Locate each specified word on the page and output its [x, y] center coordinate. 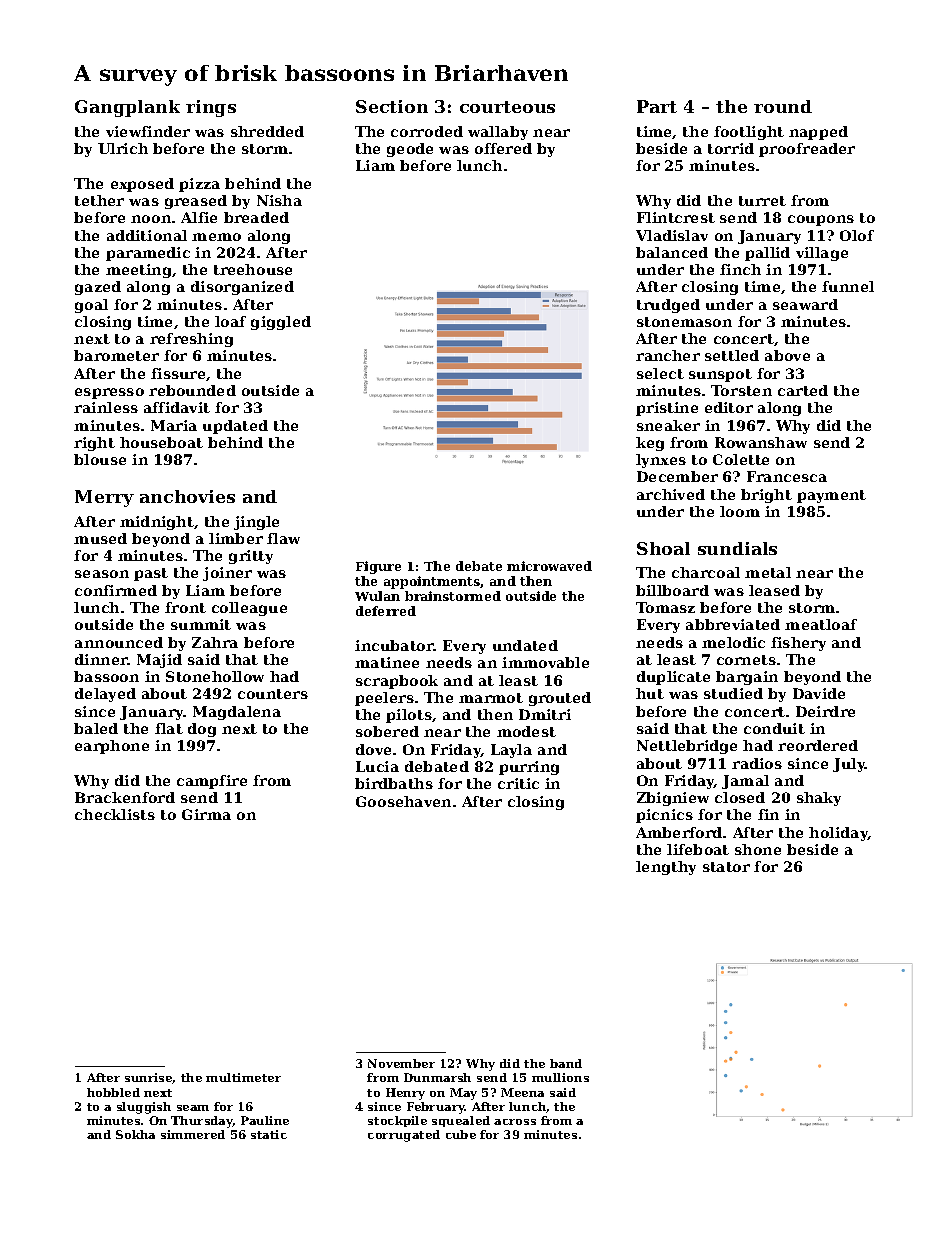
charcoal [706, 572]
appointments [432, 582]
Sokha [135, 1134]
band [566, 1063]
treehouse [253, 269]
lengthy [666, 868]
